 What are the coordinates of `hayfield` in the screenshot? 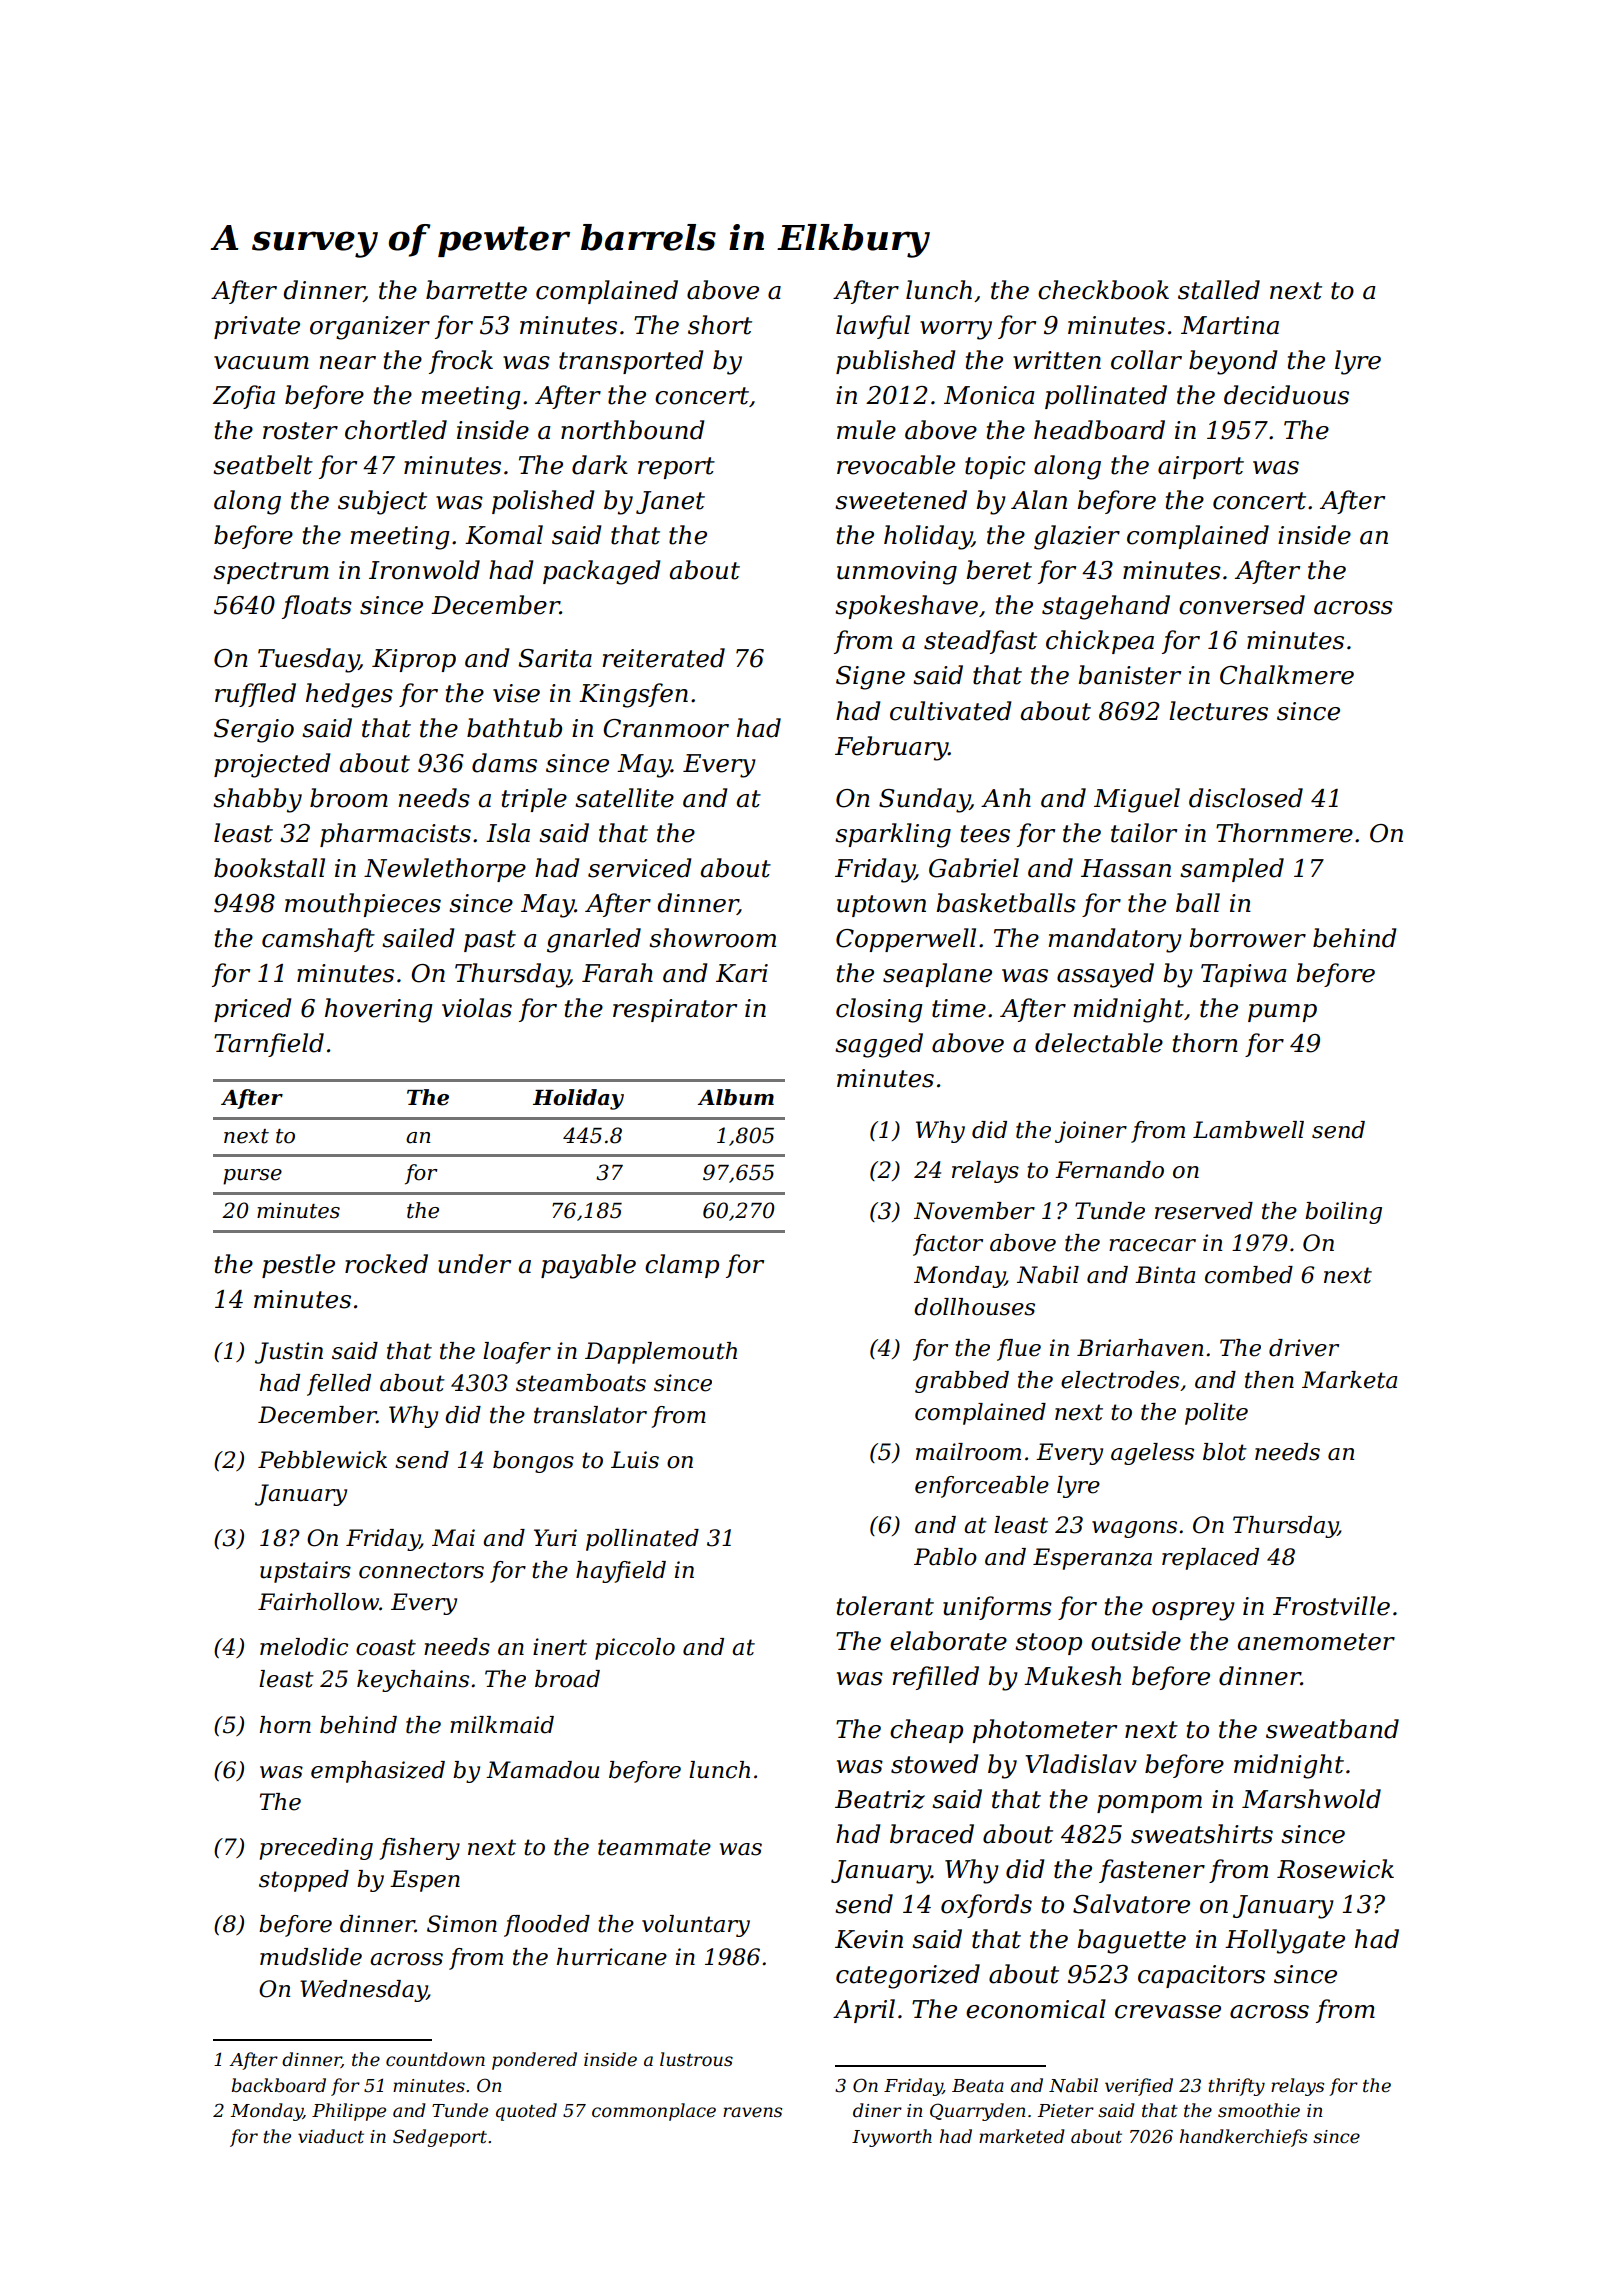 It's located at (621, 1572).
